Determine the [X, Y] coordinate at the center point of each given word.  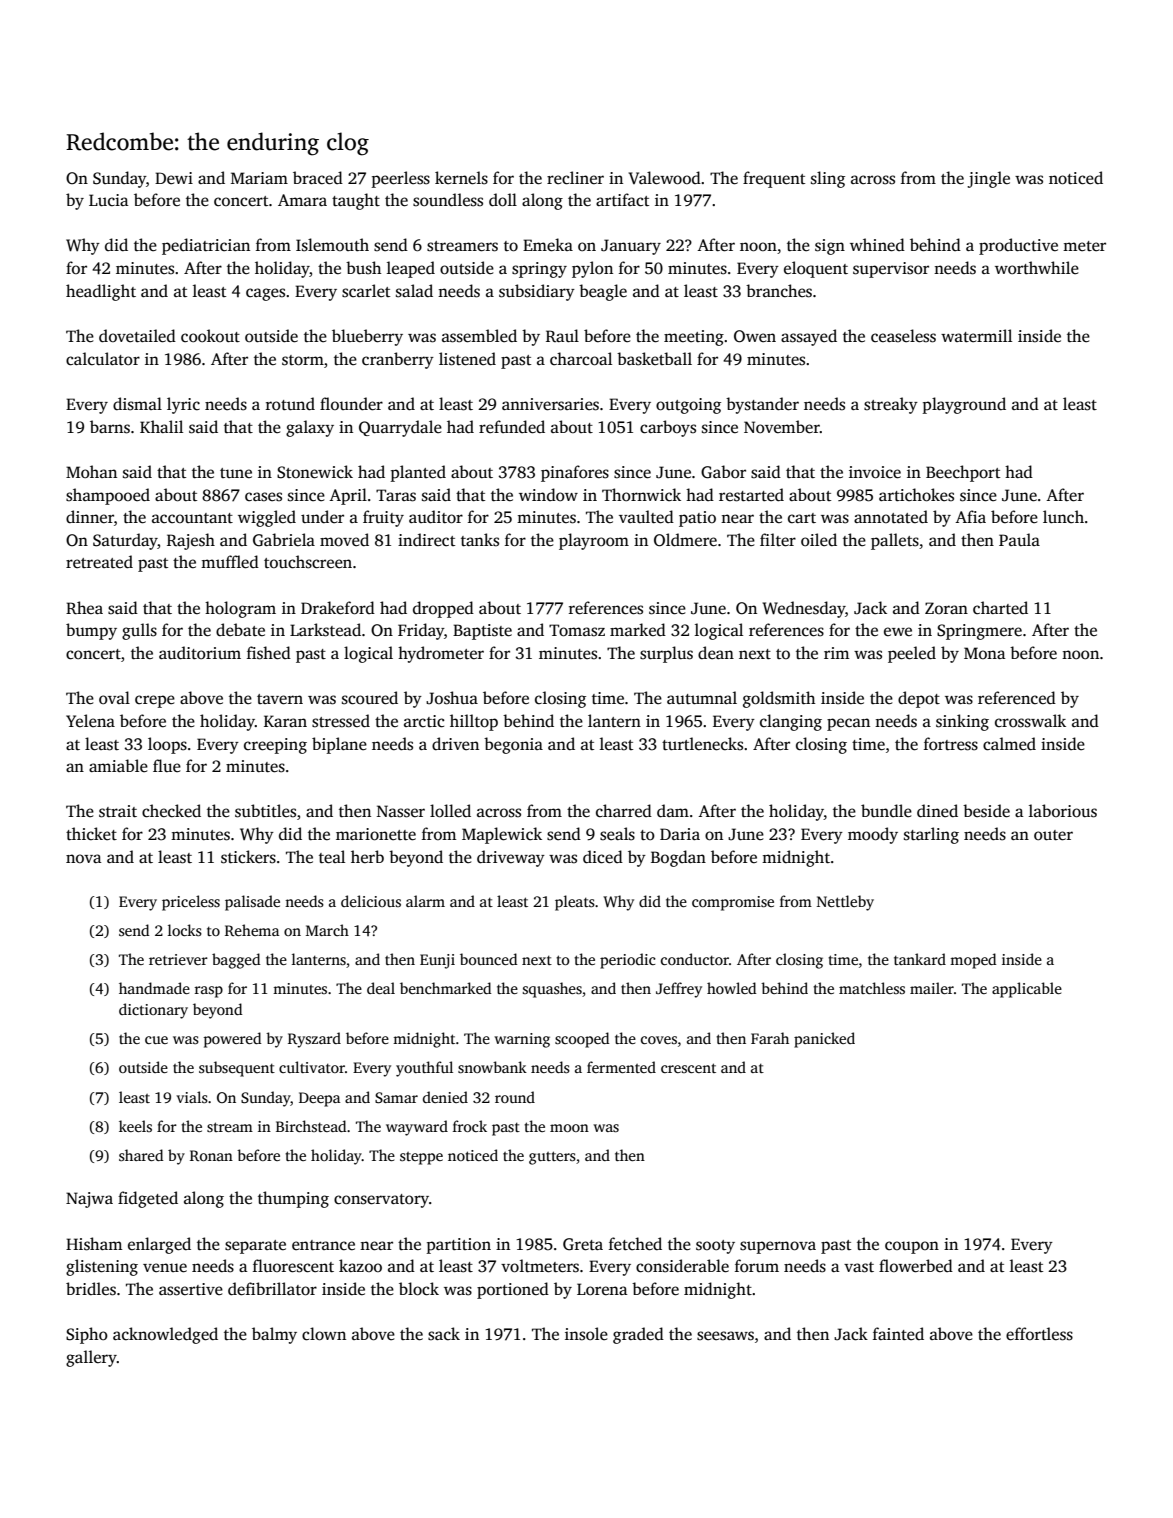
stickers [248, 857]
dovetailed [137, 336]
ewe [898, 631]
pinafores [575, 473]
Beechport [963, 473]
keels [135, 1126]
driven [455, 743]
